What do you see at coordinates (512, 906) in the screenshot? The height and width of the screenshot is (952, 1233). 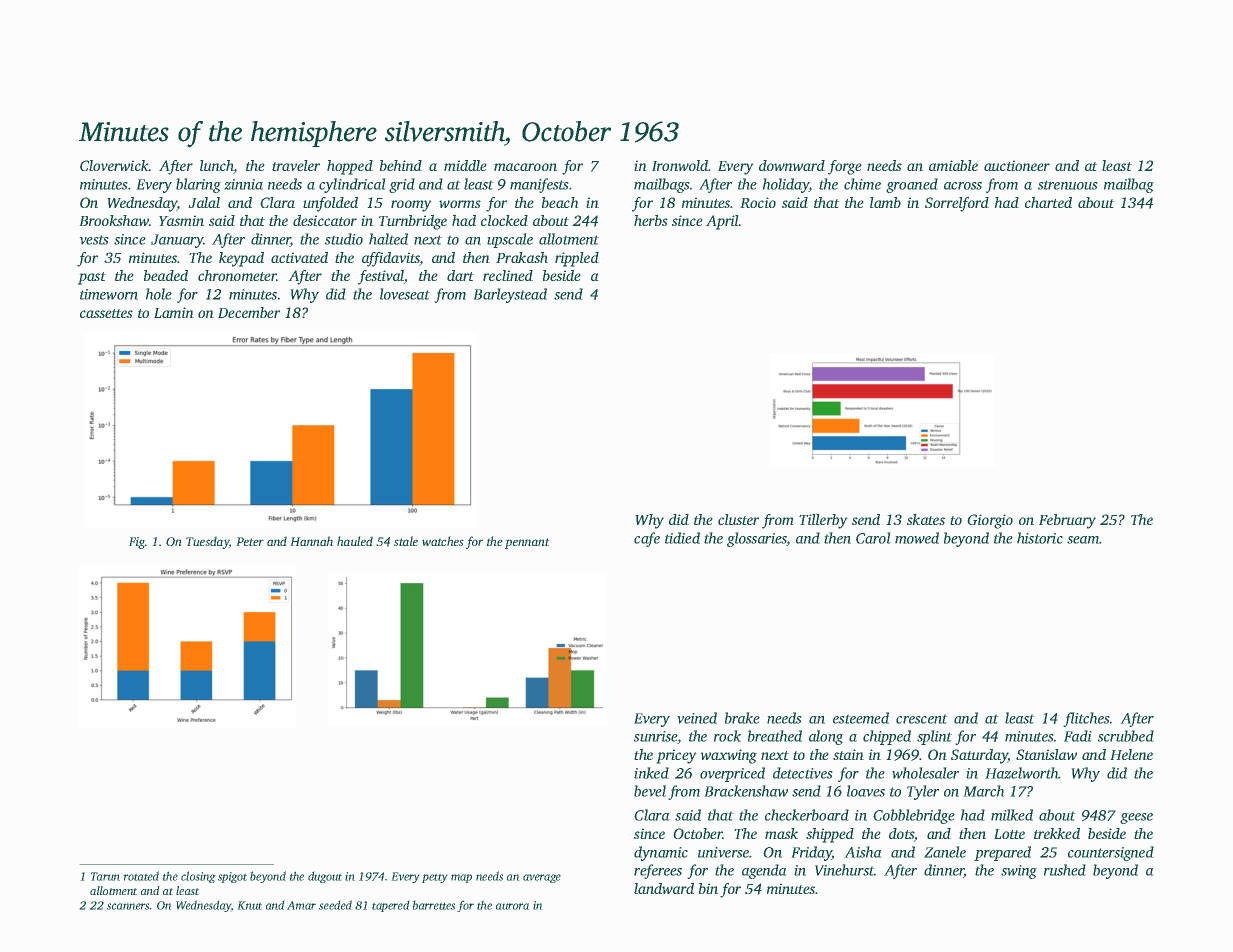 I see `aurora` at bounding box center [512, 906].
